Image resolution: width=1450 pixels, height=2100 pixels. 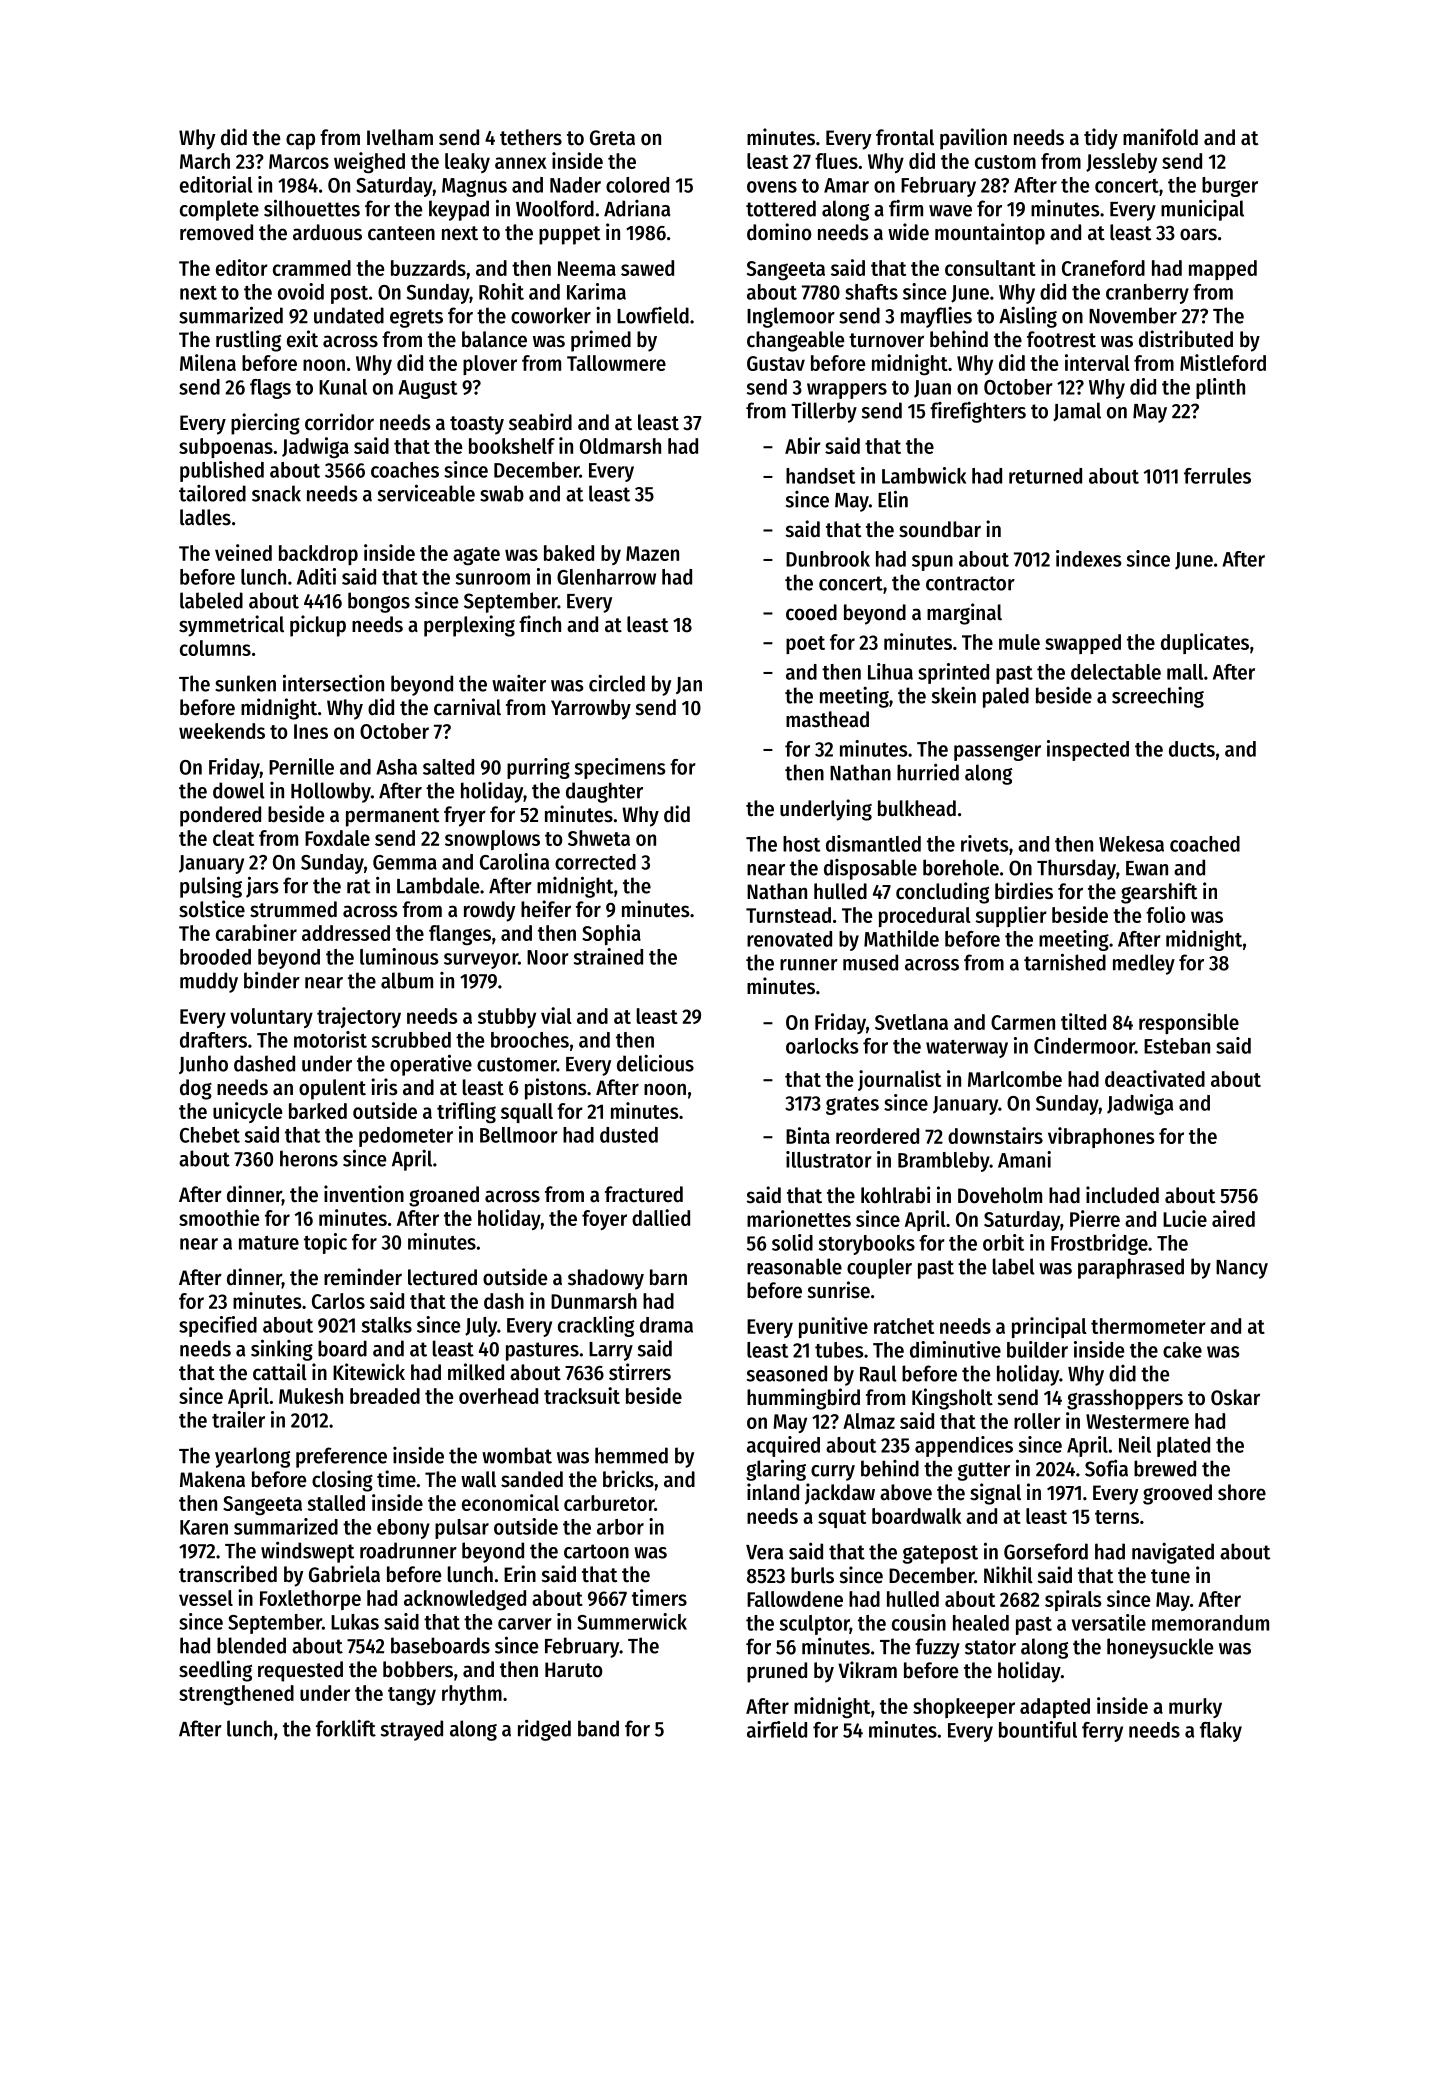 I want to click on airfield, so click(x=777, y=1729).
